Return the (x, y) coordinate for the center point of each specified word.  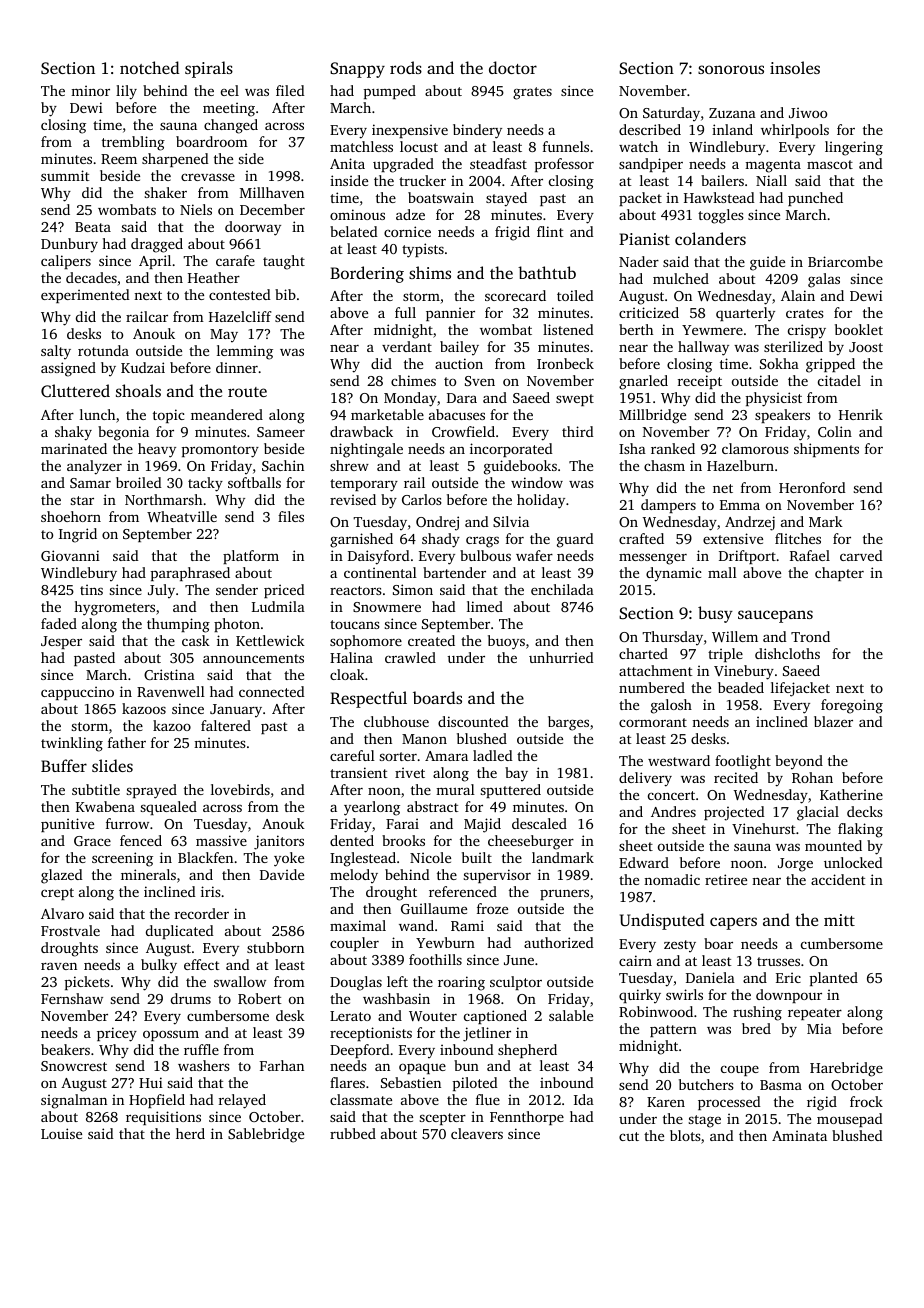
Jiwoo (808, 112)
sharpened (175, 160)
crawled (410, 657)
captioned (495, 1017)
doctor (513, 67)
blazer (833, 721)
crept (57, 894)
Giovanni (70, 555)
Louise (61, 1133)
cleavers (477, 1133)
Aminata (799, 1135)
